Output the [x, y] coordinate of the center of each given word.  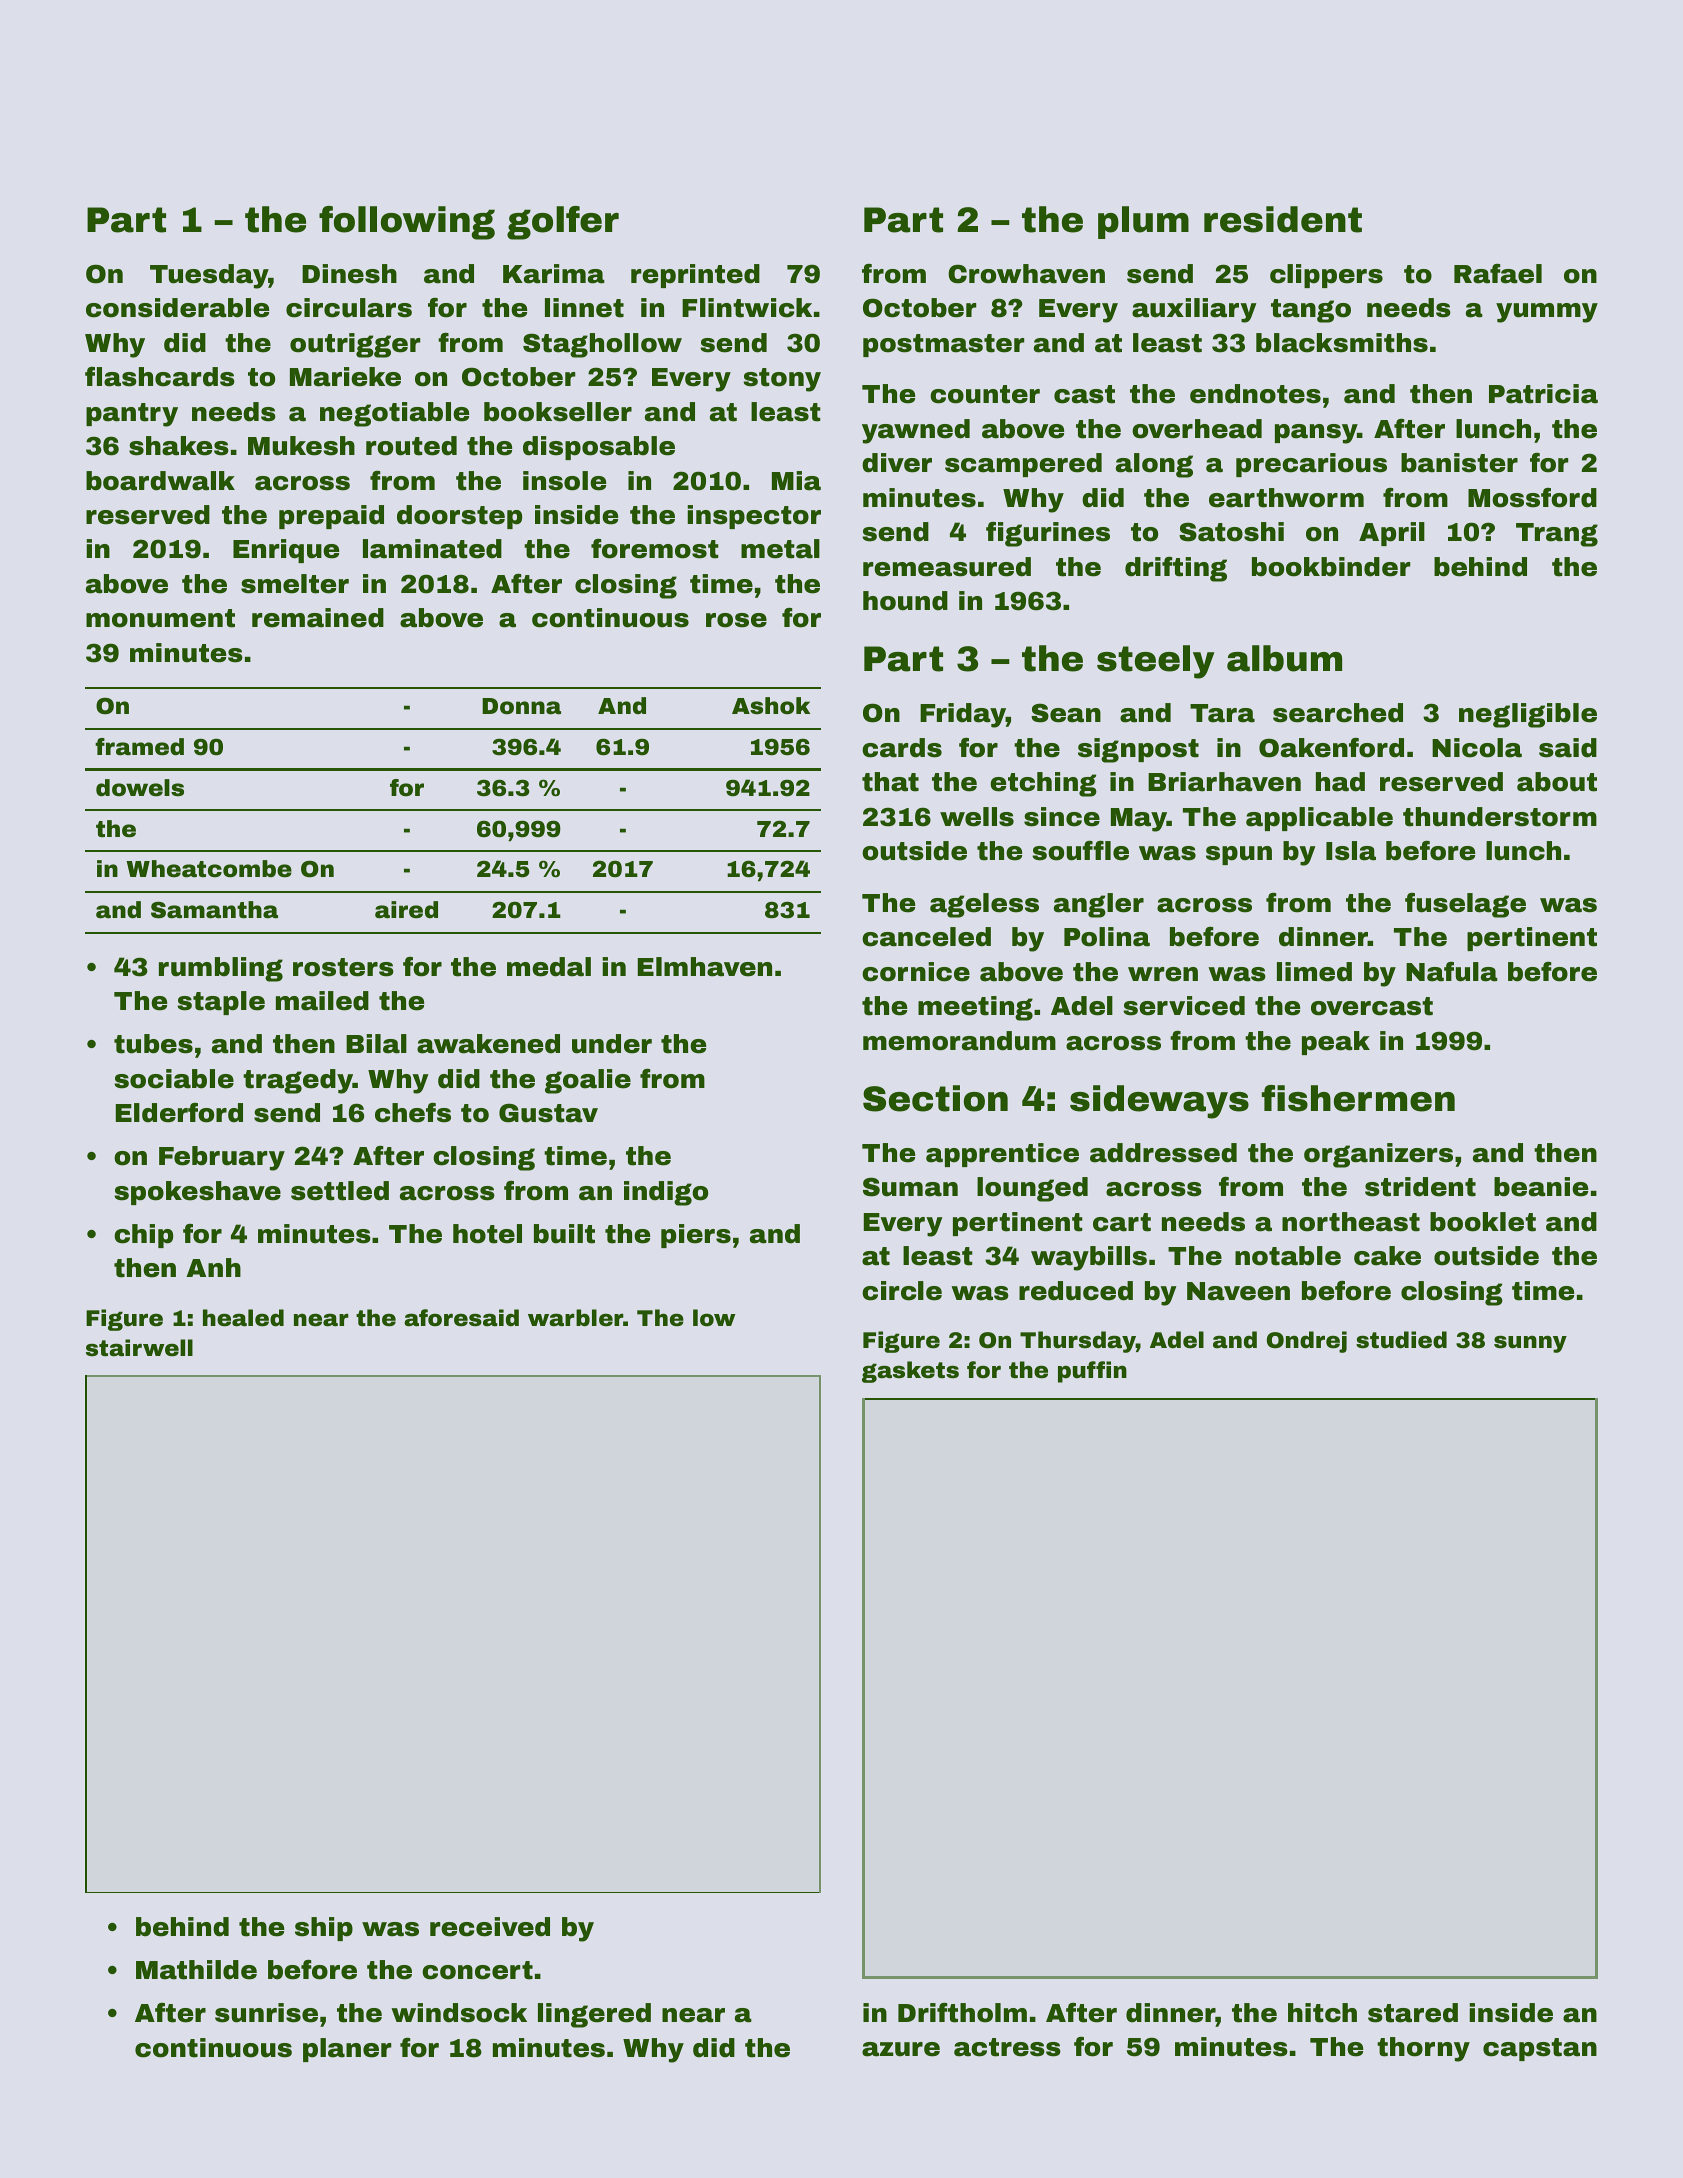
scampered [1023, 465]
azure [901, 2049]
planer [347, 2050]
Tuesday [209, 276]
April [1392, 534]
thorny [1423, 2049]
